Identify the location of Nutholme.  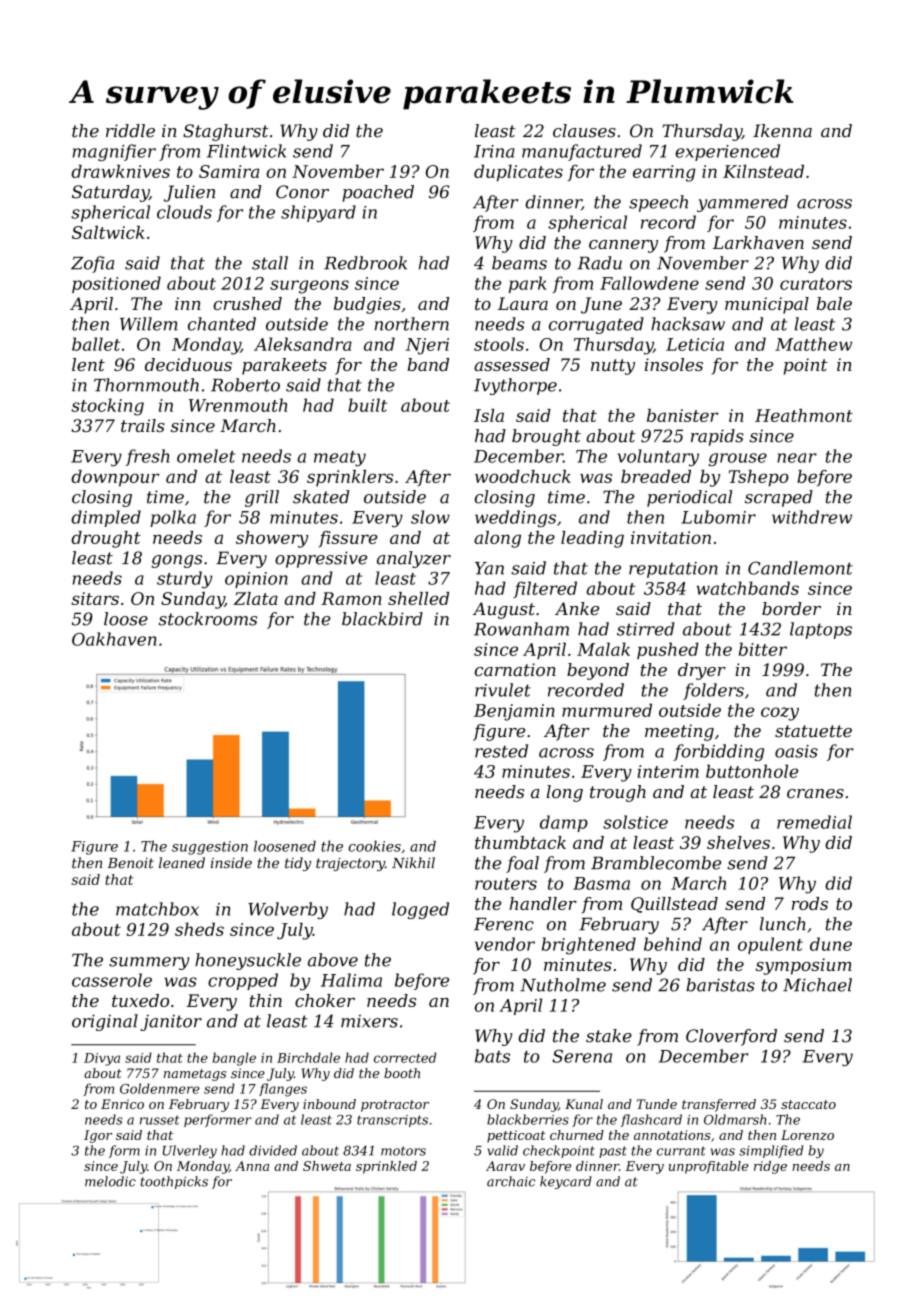
(563, 985).
